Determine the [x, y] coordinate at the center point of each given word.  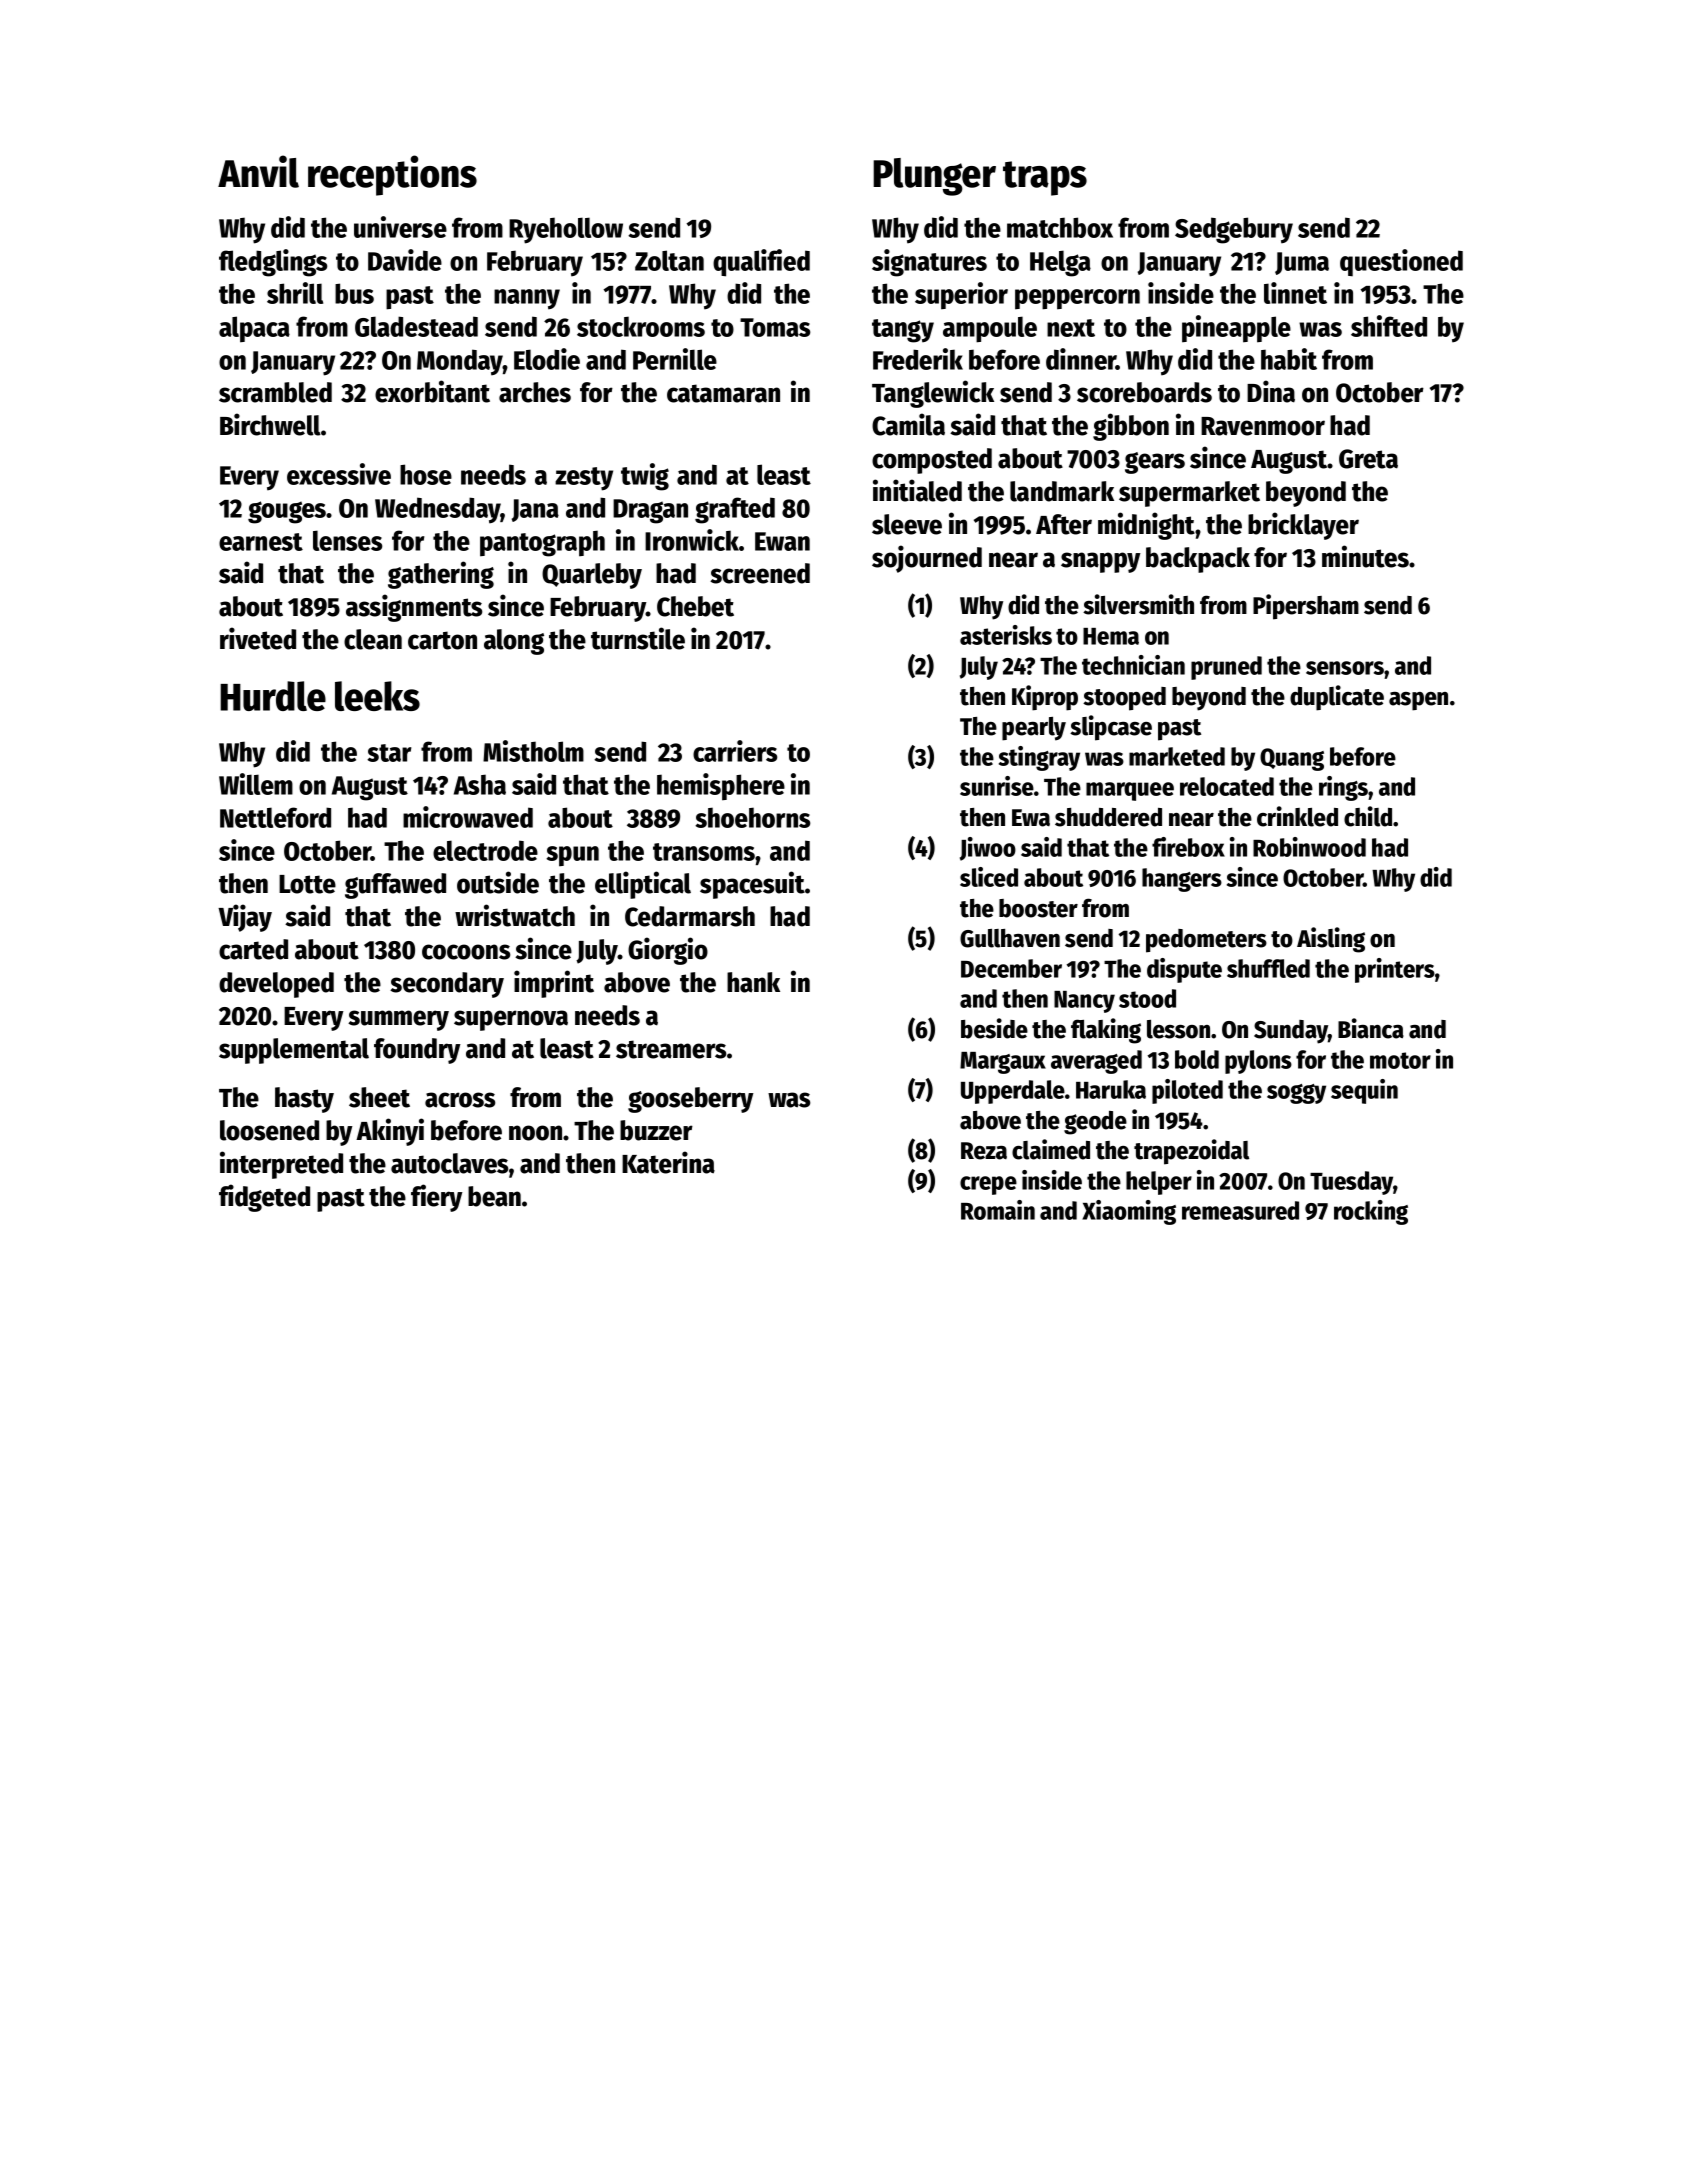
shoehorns [752, 817]
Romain [998, 1210]
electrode [485, 850]
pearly [1034, 729]
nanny [527, 299]
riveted [258, 638]
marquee [1130, 791]
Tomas [775, 327]
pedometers [1206, 941]
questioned [1401, 262]
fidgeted [264, 1198]
